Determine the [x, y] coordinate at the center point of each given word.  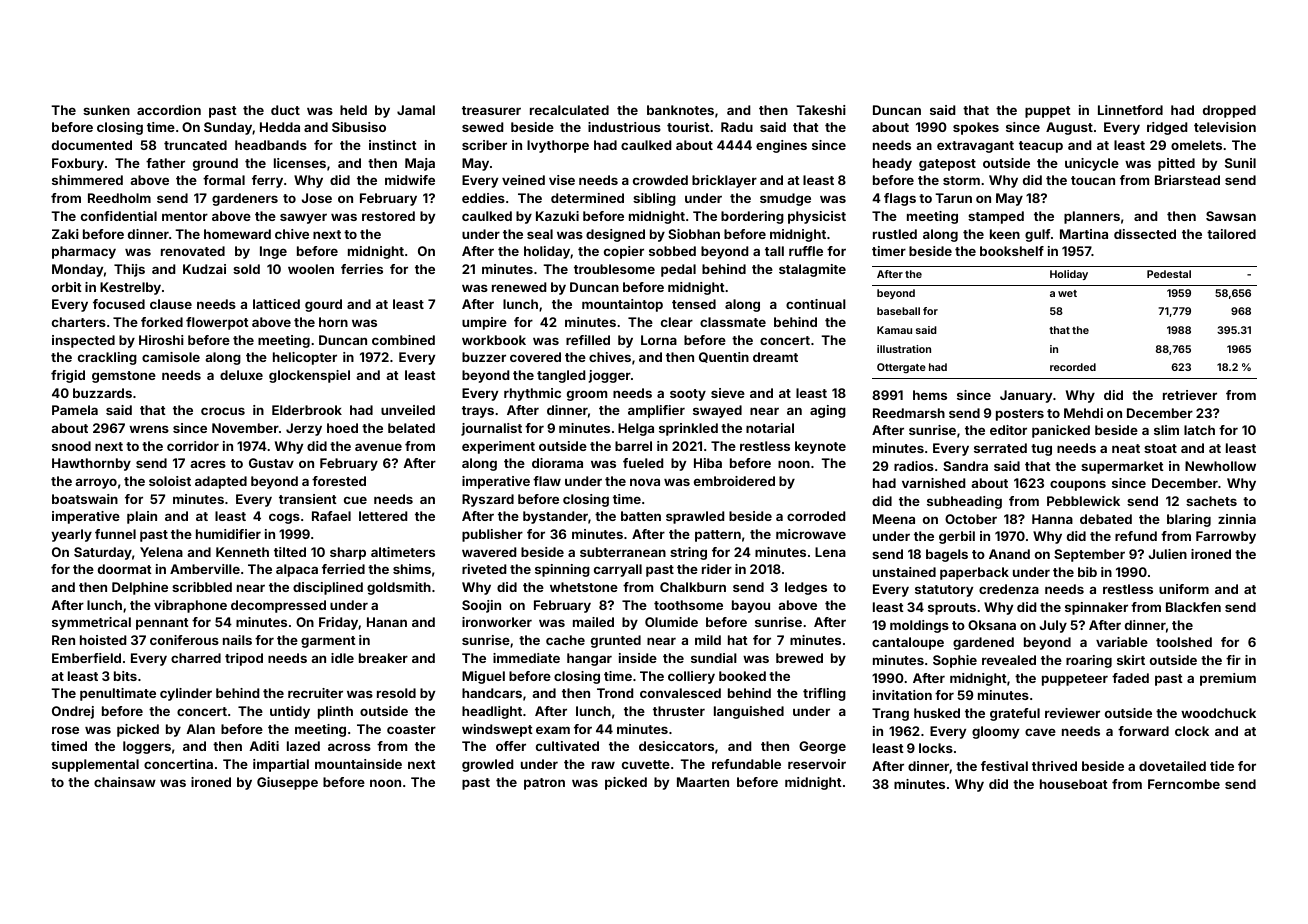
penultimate [118, 694]
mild [708, 640]
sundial [714, 658]
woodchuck [1218, 713]
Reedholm [119, 198]
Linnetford [1130, 110]
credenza [1009, 589]
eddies [483, 198]
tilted [290, 552]
